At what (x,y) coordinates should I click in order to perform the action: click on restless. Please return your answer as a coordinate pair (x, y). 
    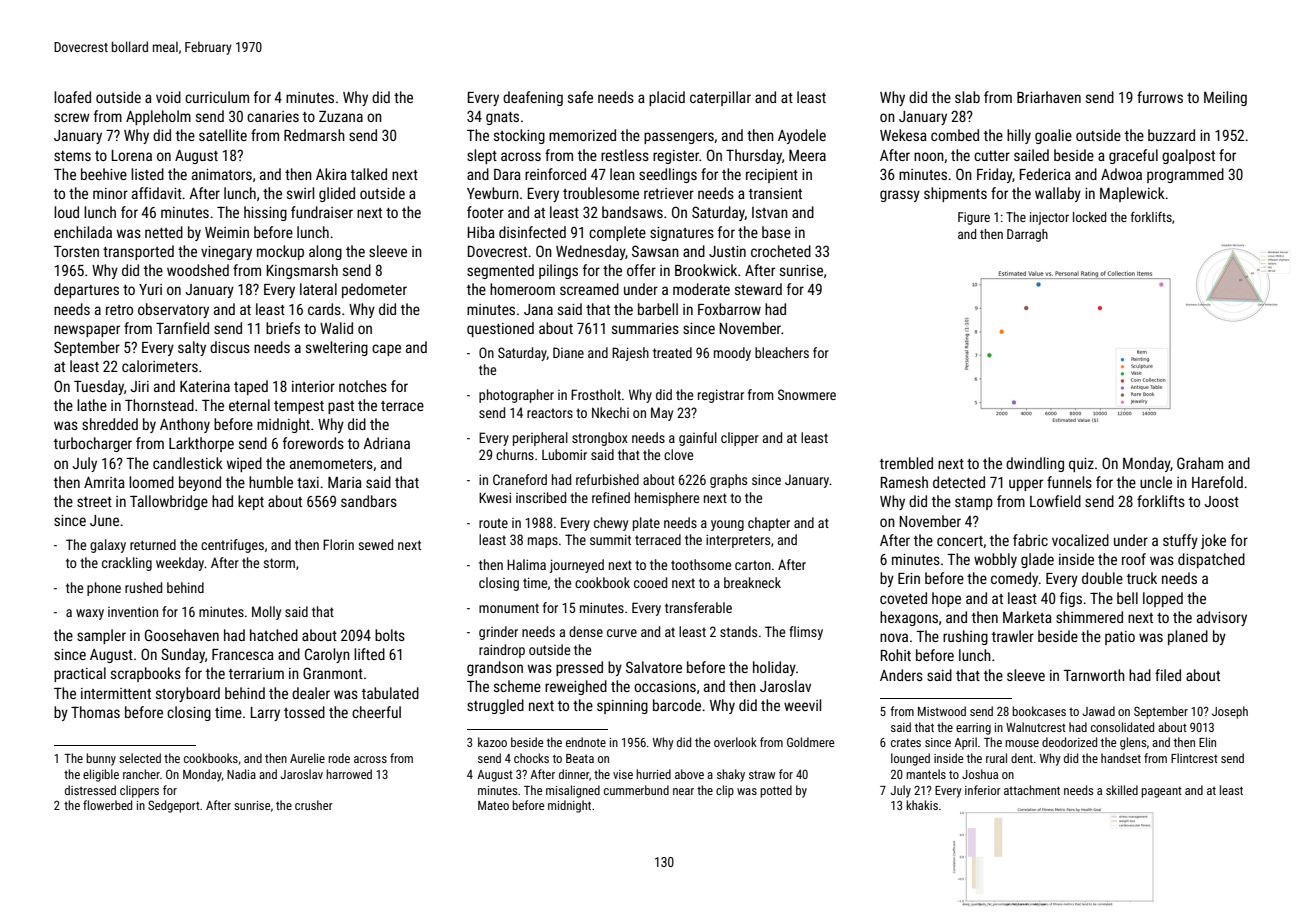
    Looking at the image, I should click on (625, 155).
